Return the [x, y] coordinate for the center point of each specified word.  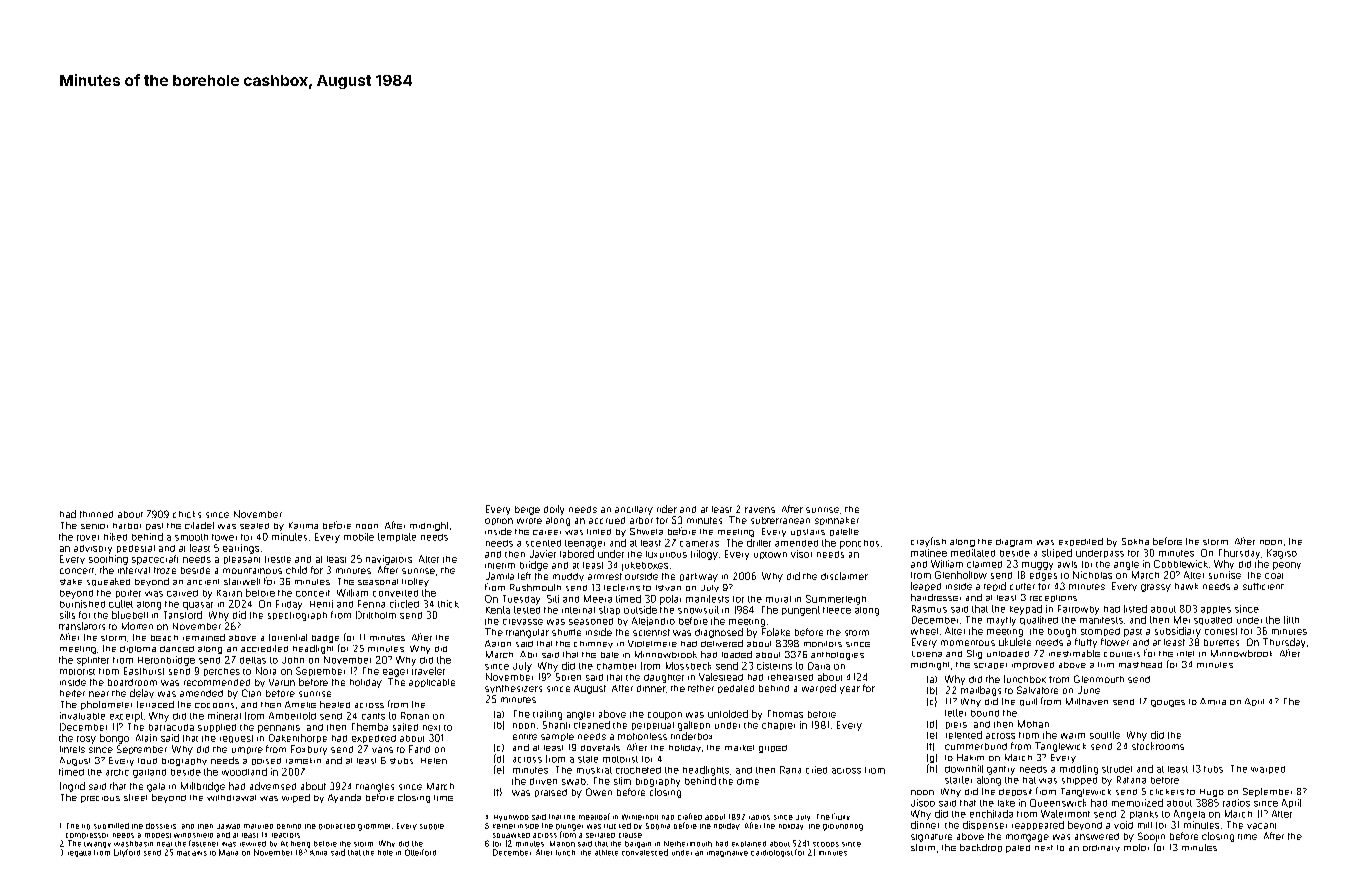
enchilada [991, 814]
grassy [1156, 588]
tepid [995, 586]
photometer [106, 705]
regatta [79, 854]
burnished [82, 604]
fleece [837, 610]
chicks [187, 514]
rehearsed [790, 677]
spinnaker [837, 521]
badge [325, 639]
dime [748, 781]
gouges [1168, 703]
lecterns [622, 587]
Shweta [646, 531]
